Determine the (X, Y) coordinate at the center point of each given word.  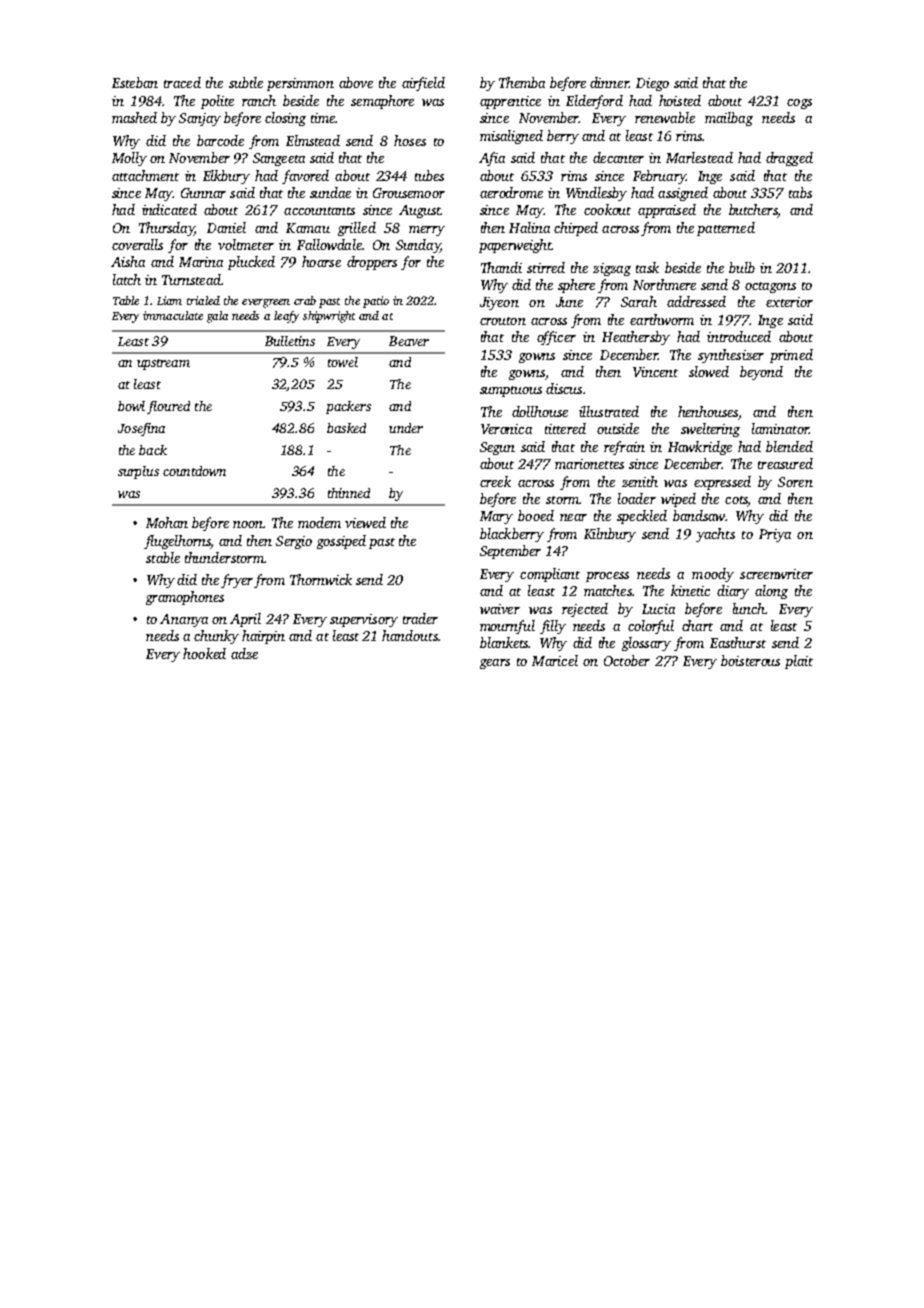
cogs (799, 104)
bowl (131, 406)
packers (348, 407)
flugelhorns (177, 542)
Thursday (166, 229)
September (510, 552)
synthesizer (731, 356)
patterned (726, 229)
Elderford (594, 102)
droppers (372, 263)
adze (244, 653)
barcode (220, 140)
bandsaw (699, 515)
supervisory (364, 620)
